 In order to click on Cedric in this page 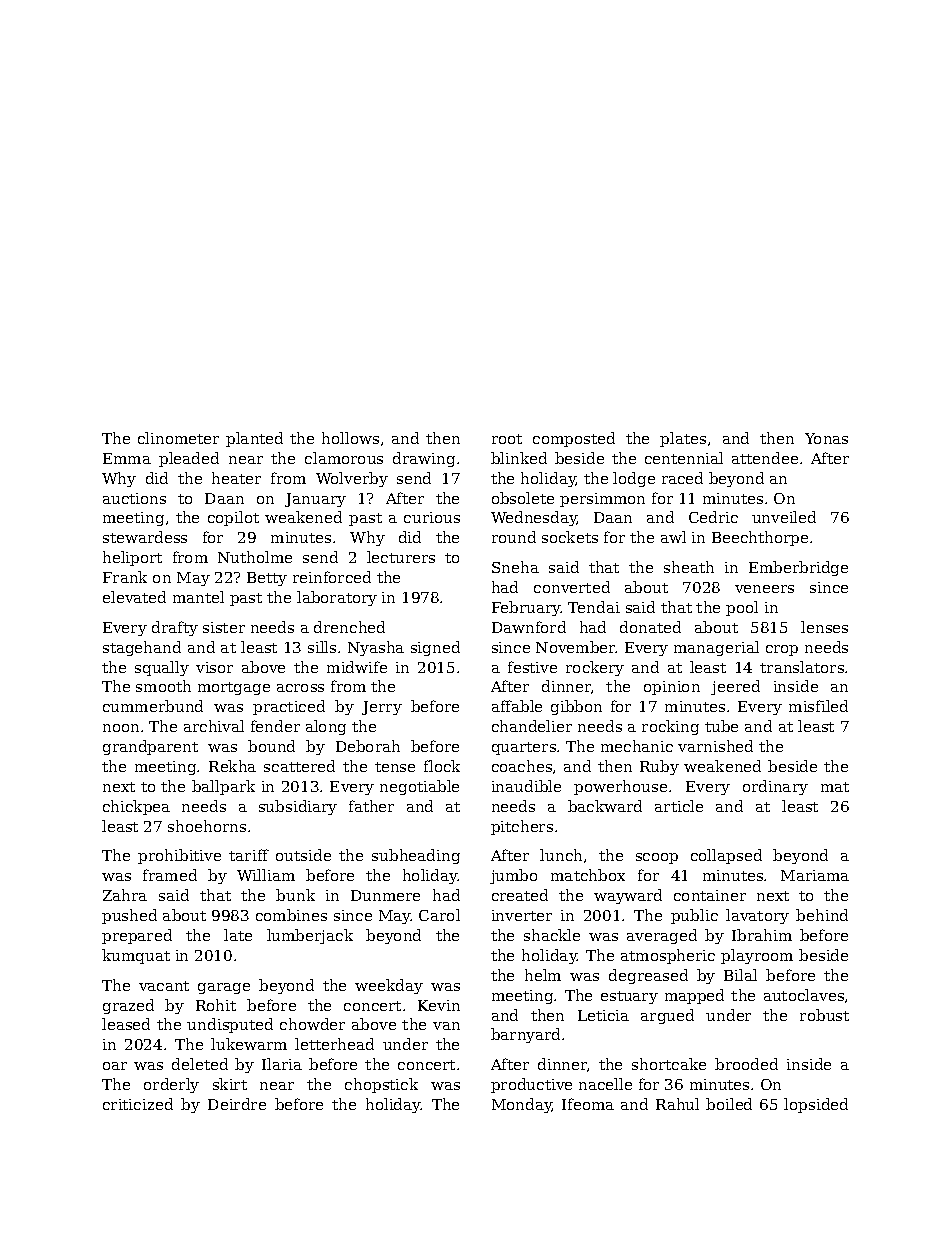, I will do `click(713, 517)`.
